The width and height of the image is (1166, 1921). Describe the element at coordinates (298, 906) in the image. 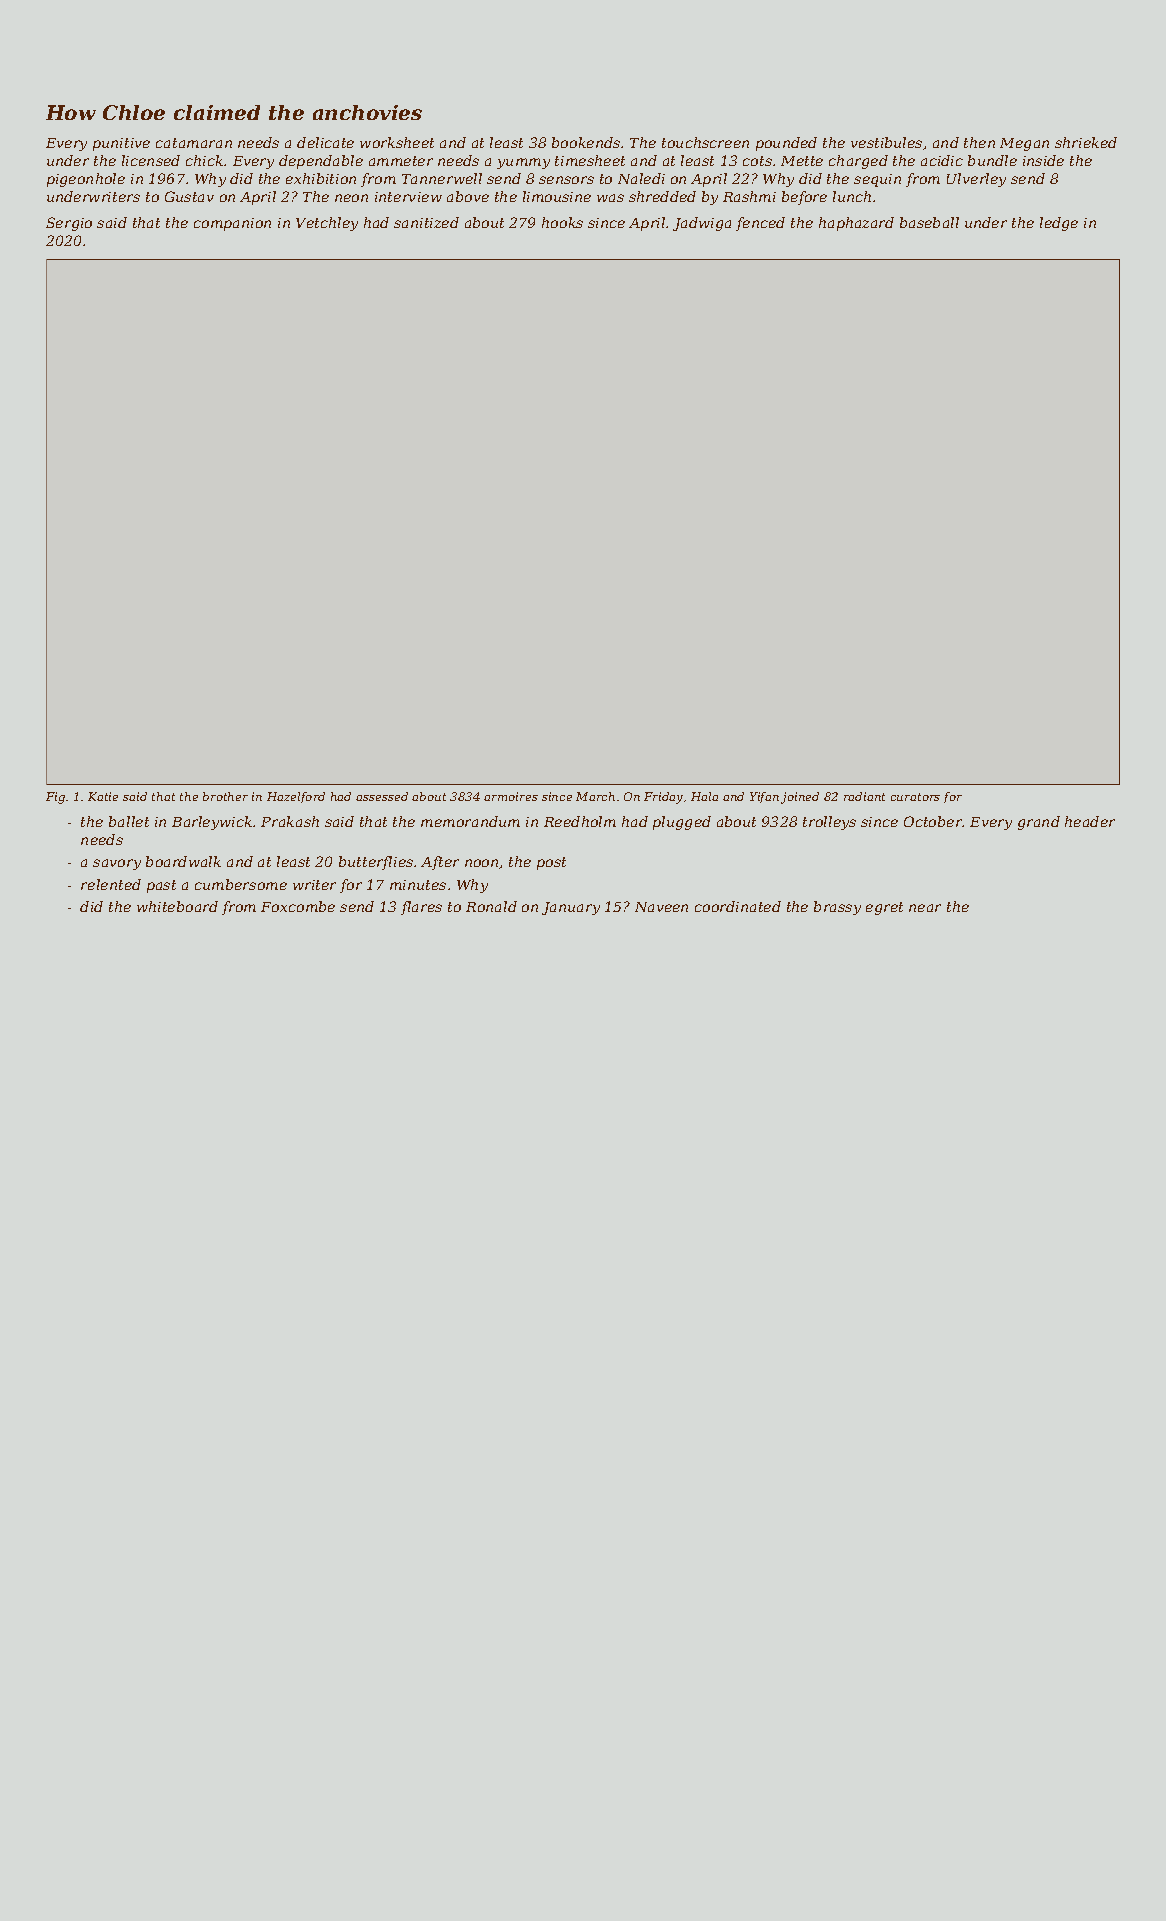

I see `Foxcombe` at that location.
